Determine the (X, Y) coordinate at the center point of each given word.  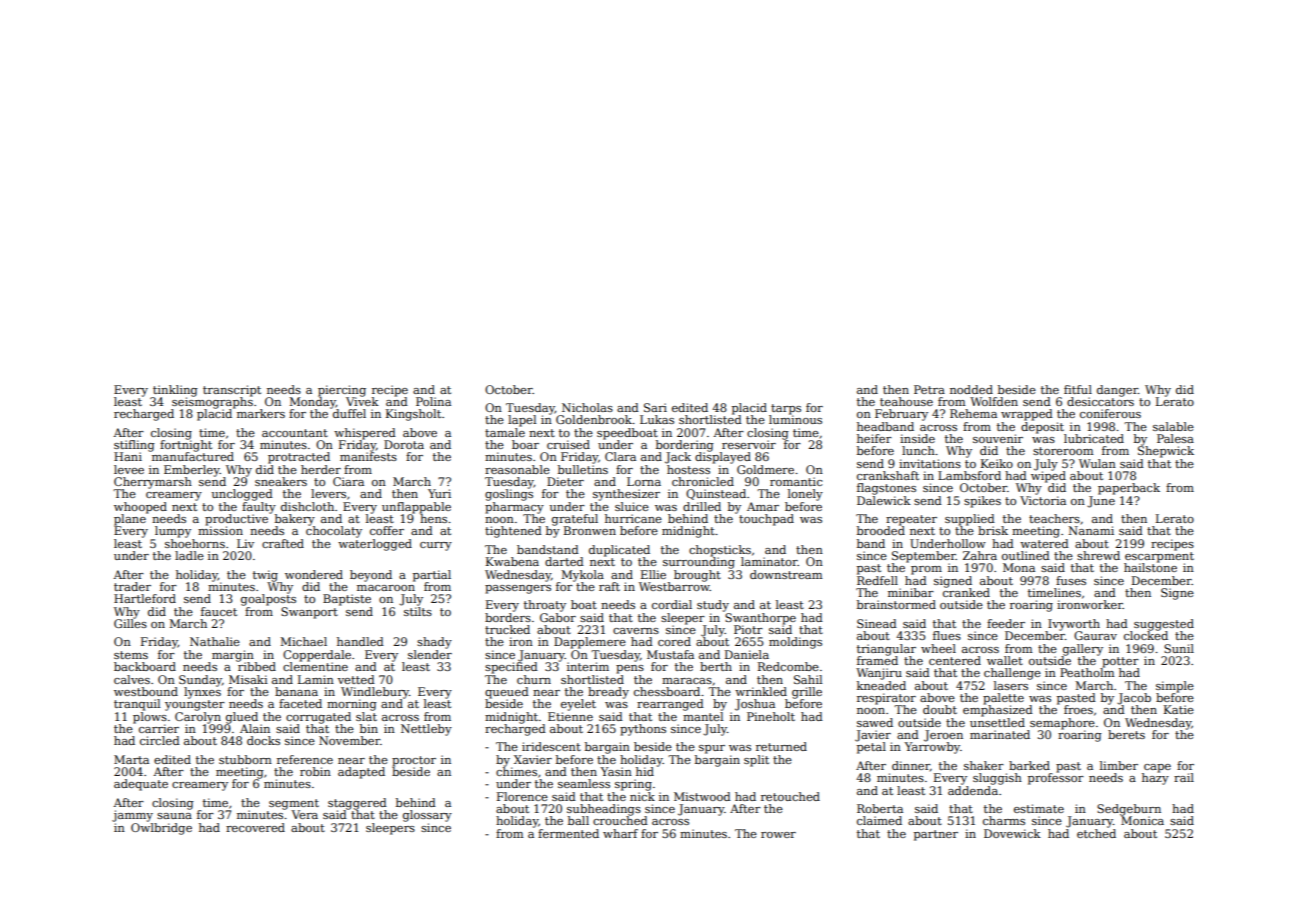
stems (131, 655)
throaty (545, 606)
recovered (255, 827)
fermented (568, 833)
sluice (632, 506)
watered (1044, 543)
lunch (918, 450)
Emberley (192, 471)
